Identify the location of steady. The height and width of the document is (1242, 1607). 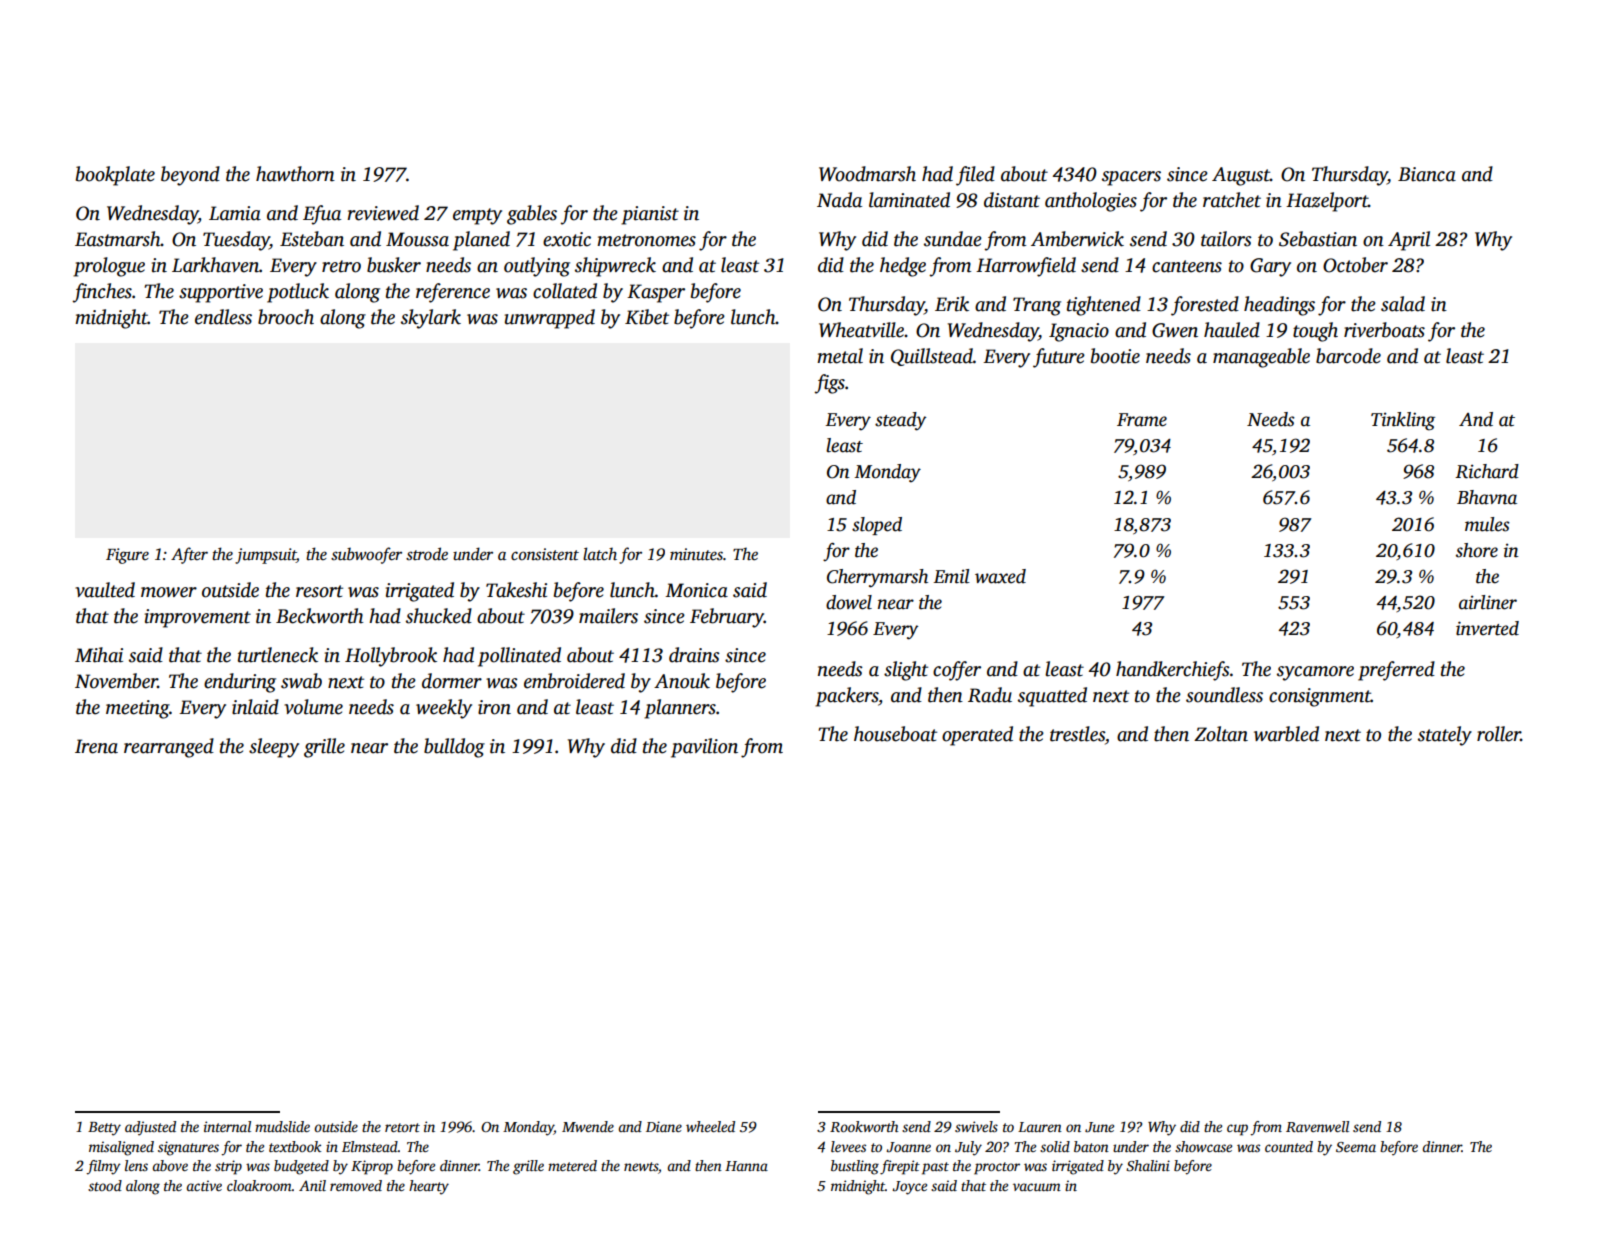
(900, 421).
